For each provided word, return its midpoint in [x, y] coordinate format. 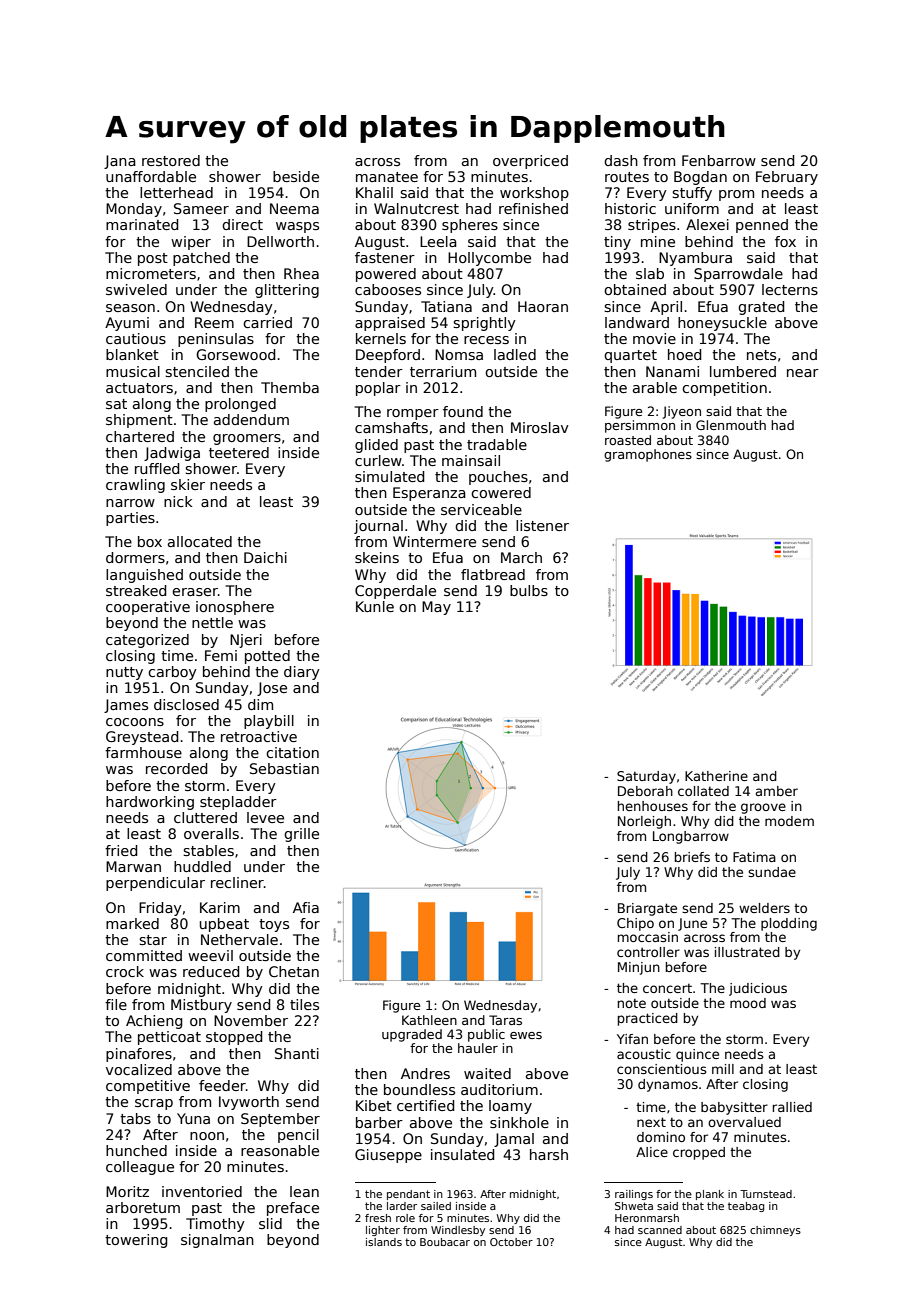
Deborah [645, 791]
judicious [758, 989]
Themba [290, 387]
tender [379, 371]
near [803, 373]
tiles [304, 1004]
